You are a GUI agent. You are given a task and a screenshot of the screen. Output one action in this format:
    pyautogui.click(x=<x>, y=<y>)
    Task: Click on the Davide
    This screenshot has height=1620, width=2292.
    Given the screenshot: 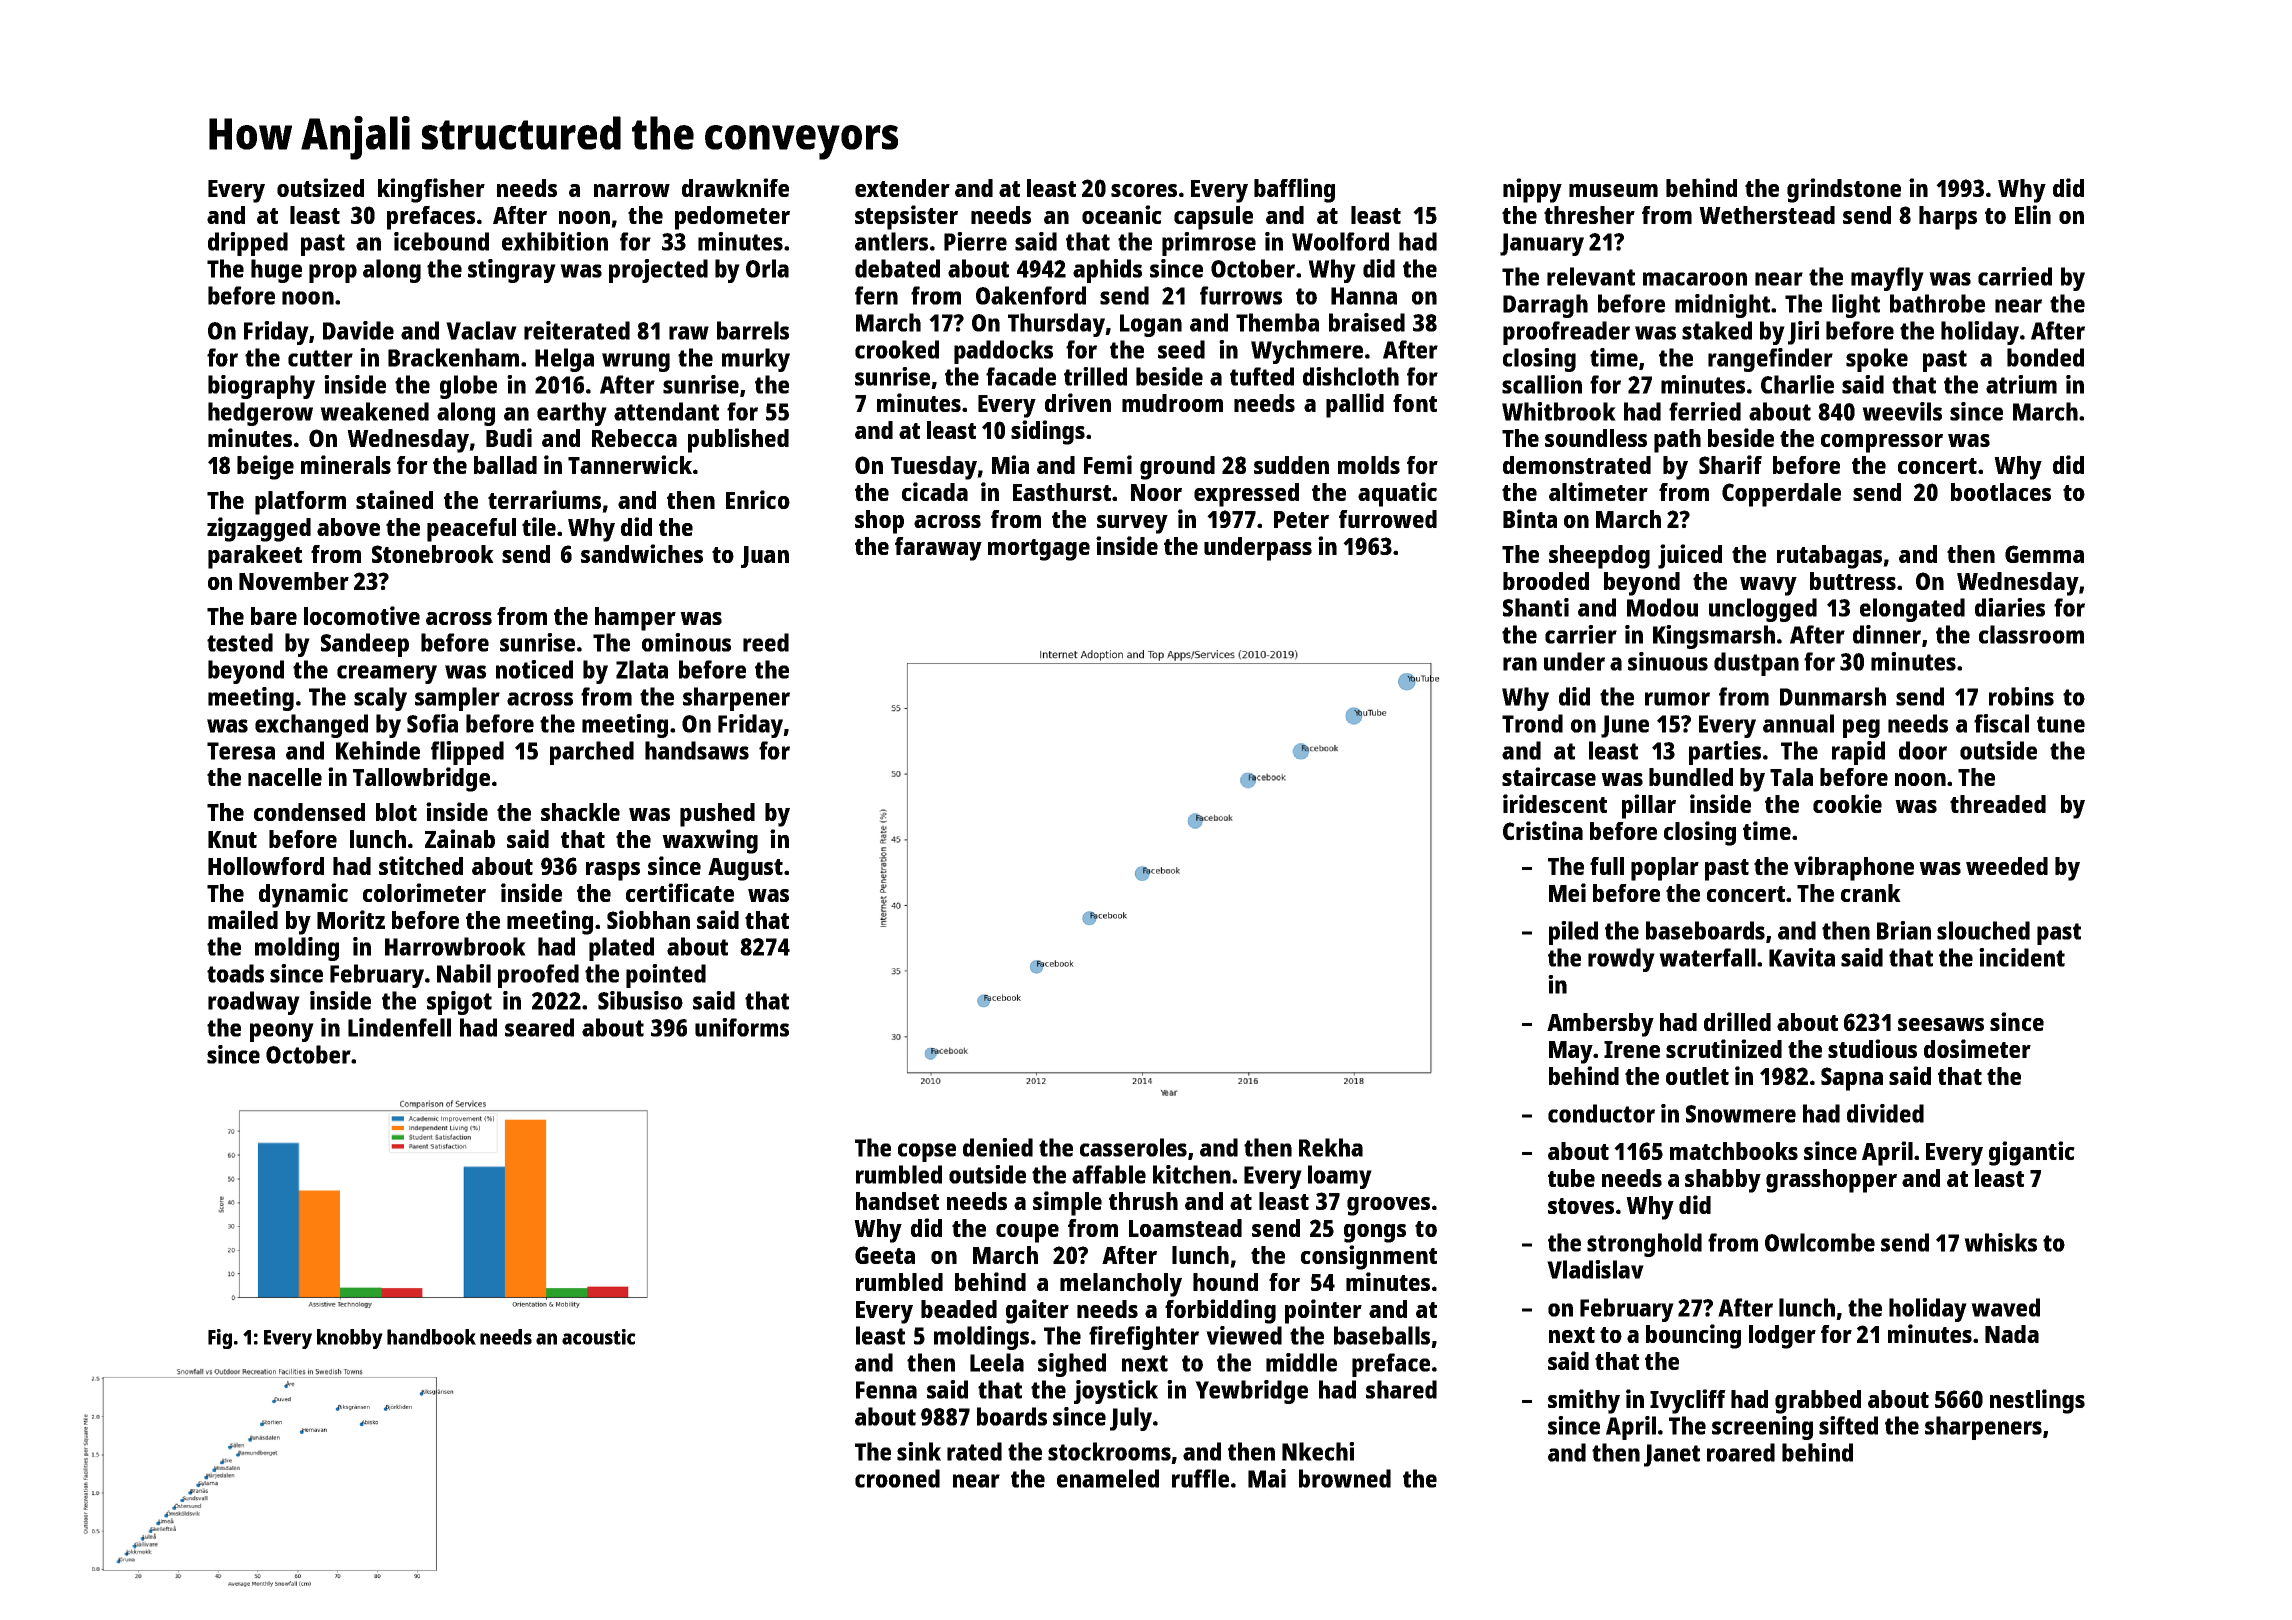 What is the action you would take?
    pyautogui.click(x=358, y=330)
